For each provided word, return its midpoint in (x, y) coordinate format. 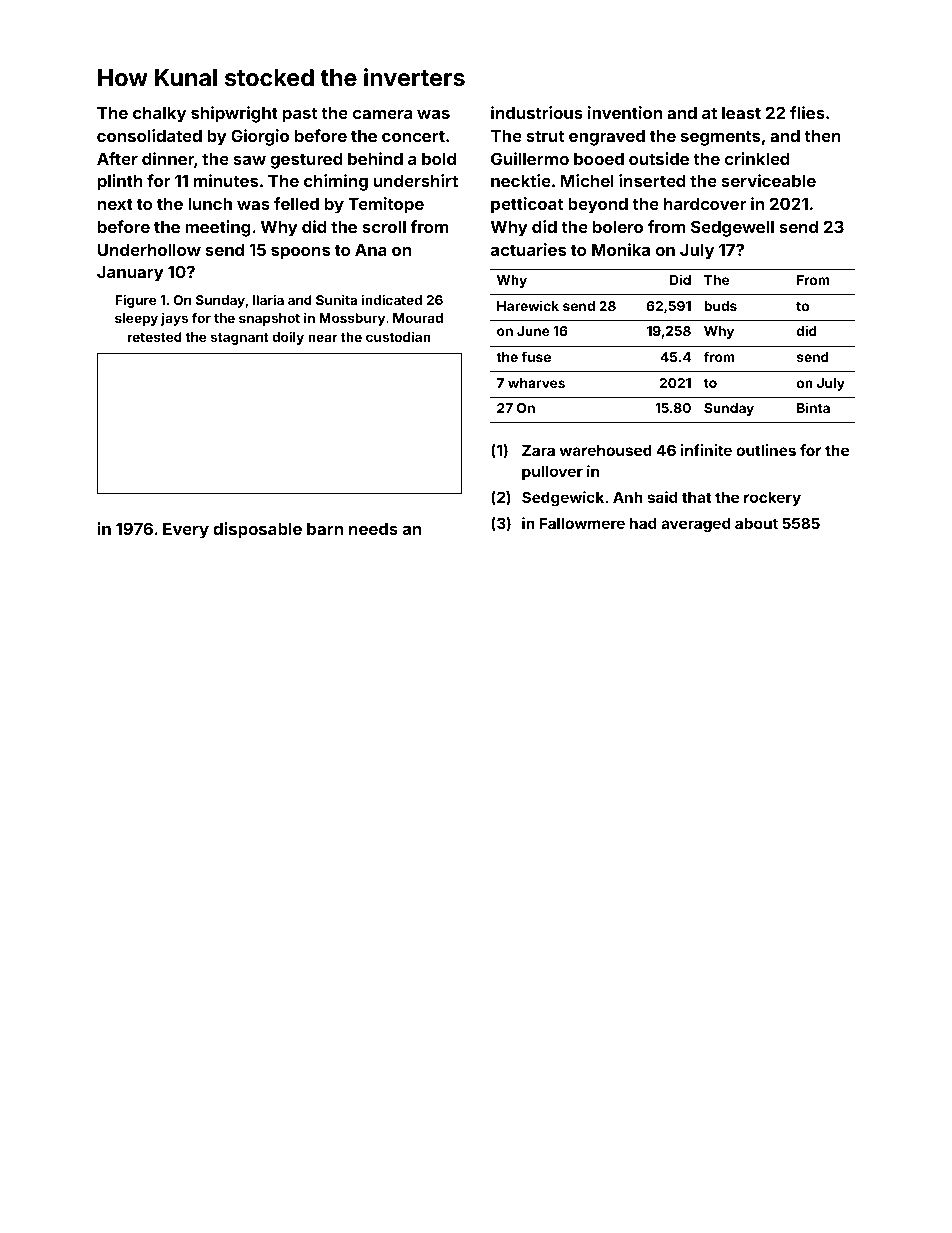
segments (720, 138)
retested (155, 337)
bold (439, 159)
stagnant (239, 339)
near (323, 338)
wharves (536, 383)
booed (599, 159)
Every (186, 531)
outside (659, 158)
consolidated (149, 135)
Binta (813, 407)
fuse (536, 356)
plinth (120, 182)
